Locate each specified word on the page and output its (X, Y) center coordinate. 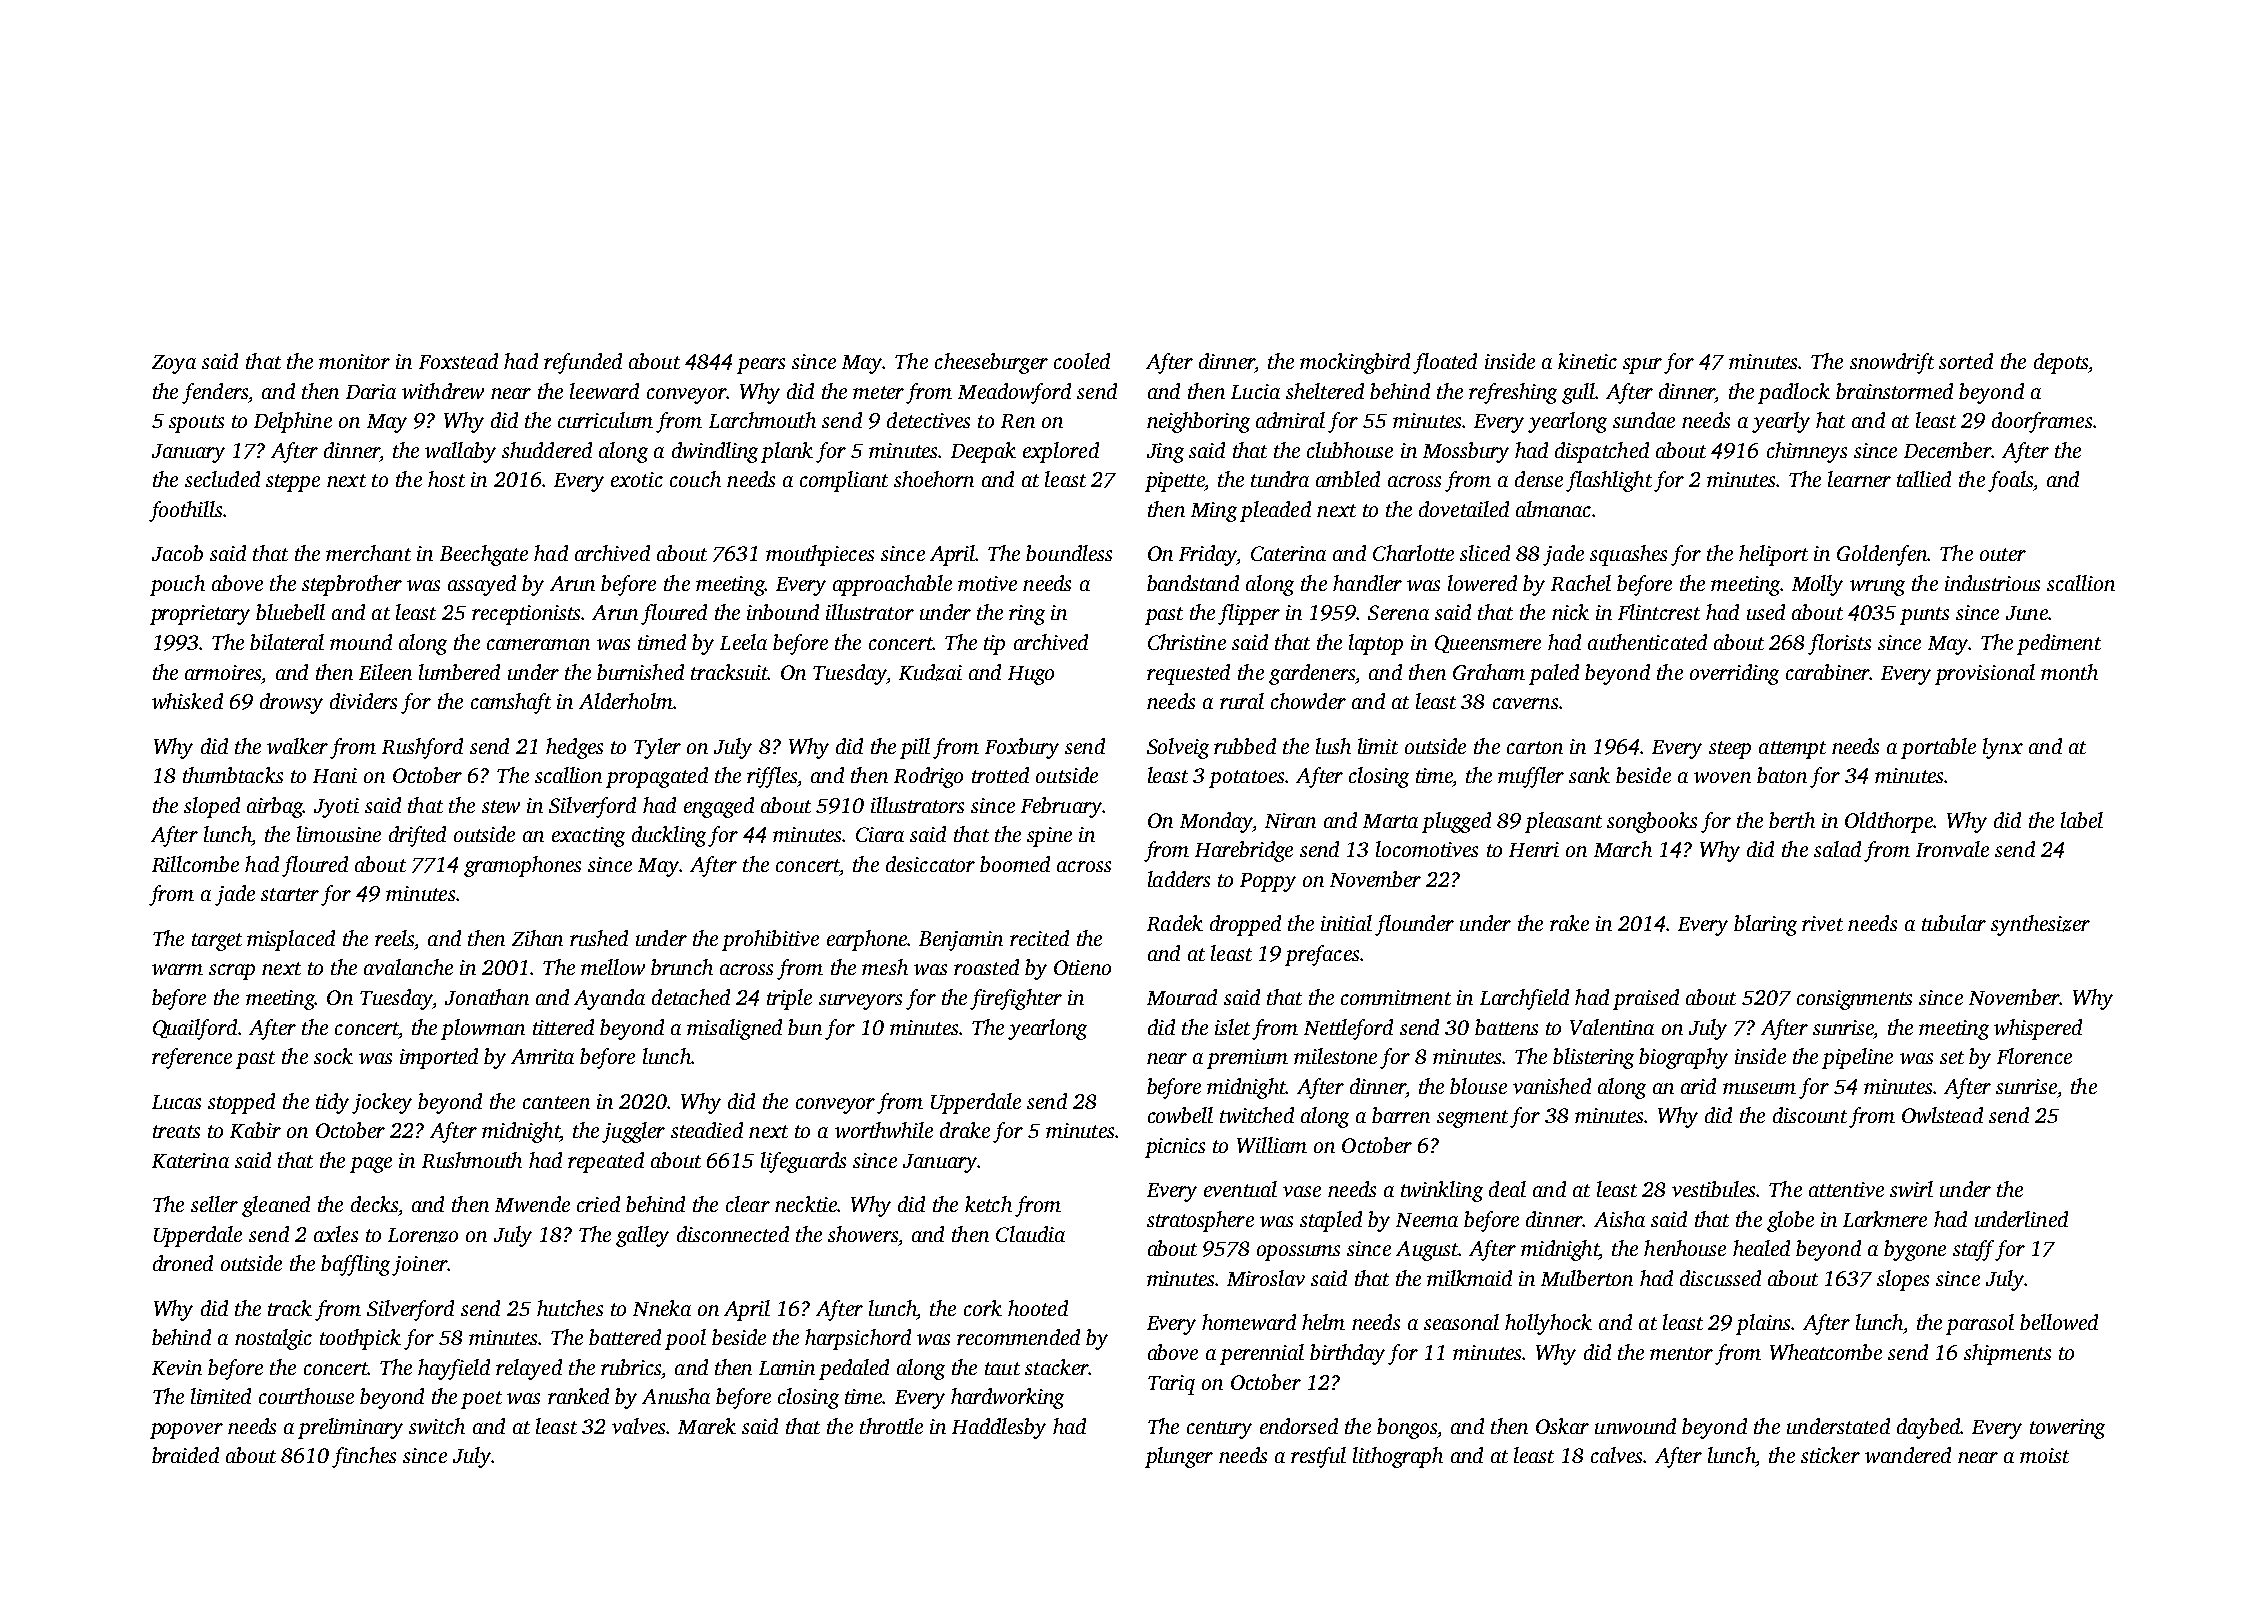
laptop (1376, 644)
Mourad (1182, 997)
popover (186, 1431)
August (1427, 1251)
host (446, 479)
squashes (1628, 555)
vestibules (1714, 1189)
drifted (417, 836)
